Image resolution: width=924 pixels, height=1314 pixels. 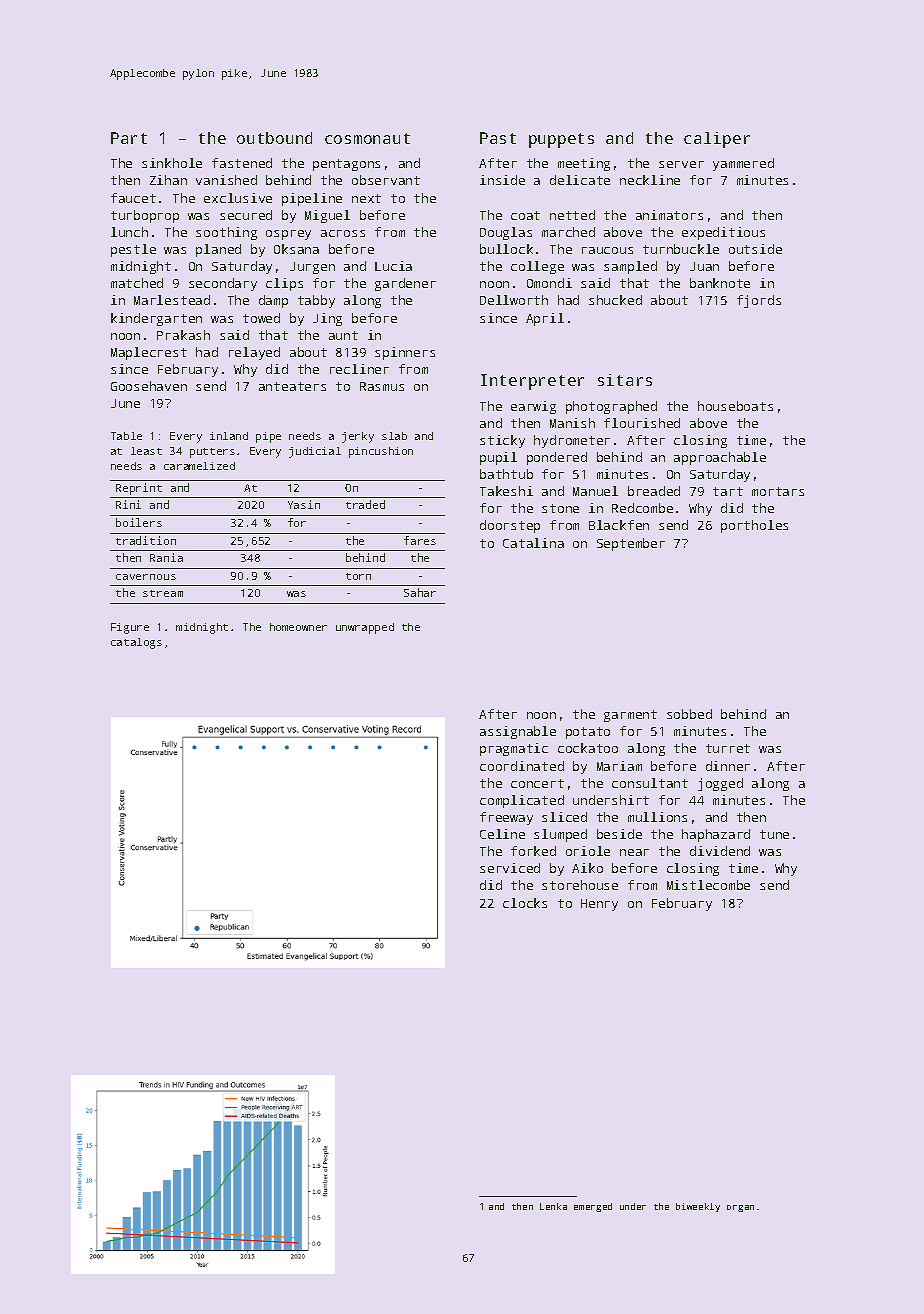 I want to click on emerged, so click(x=593, y=1207).
